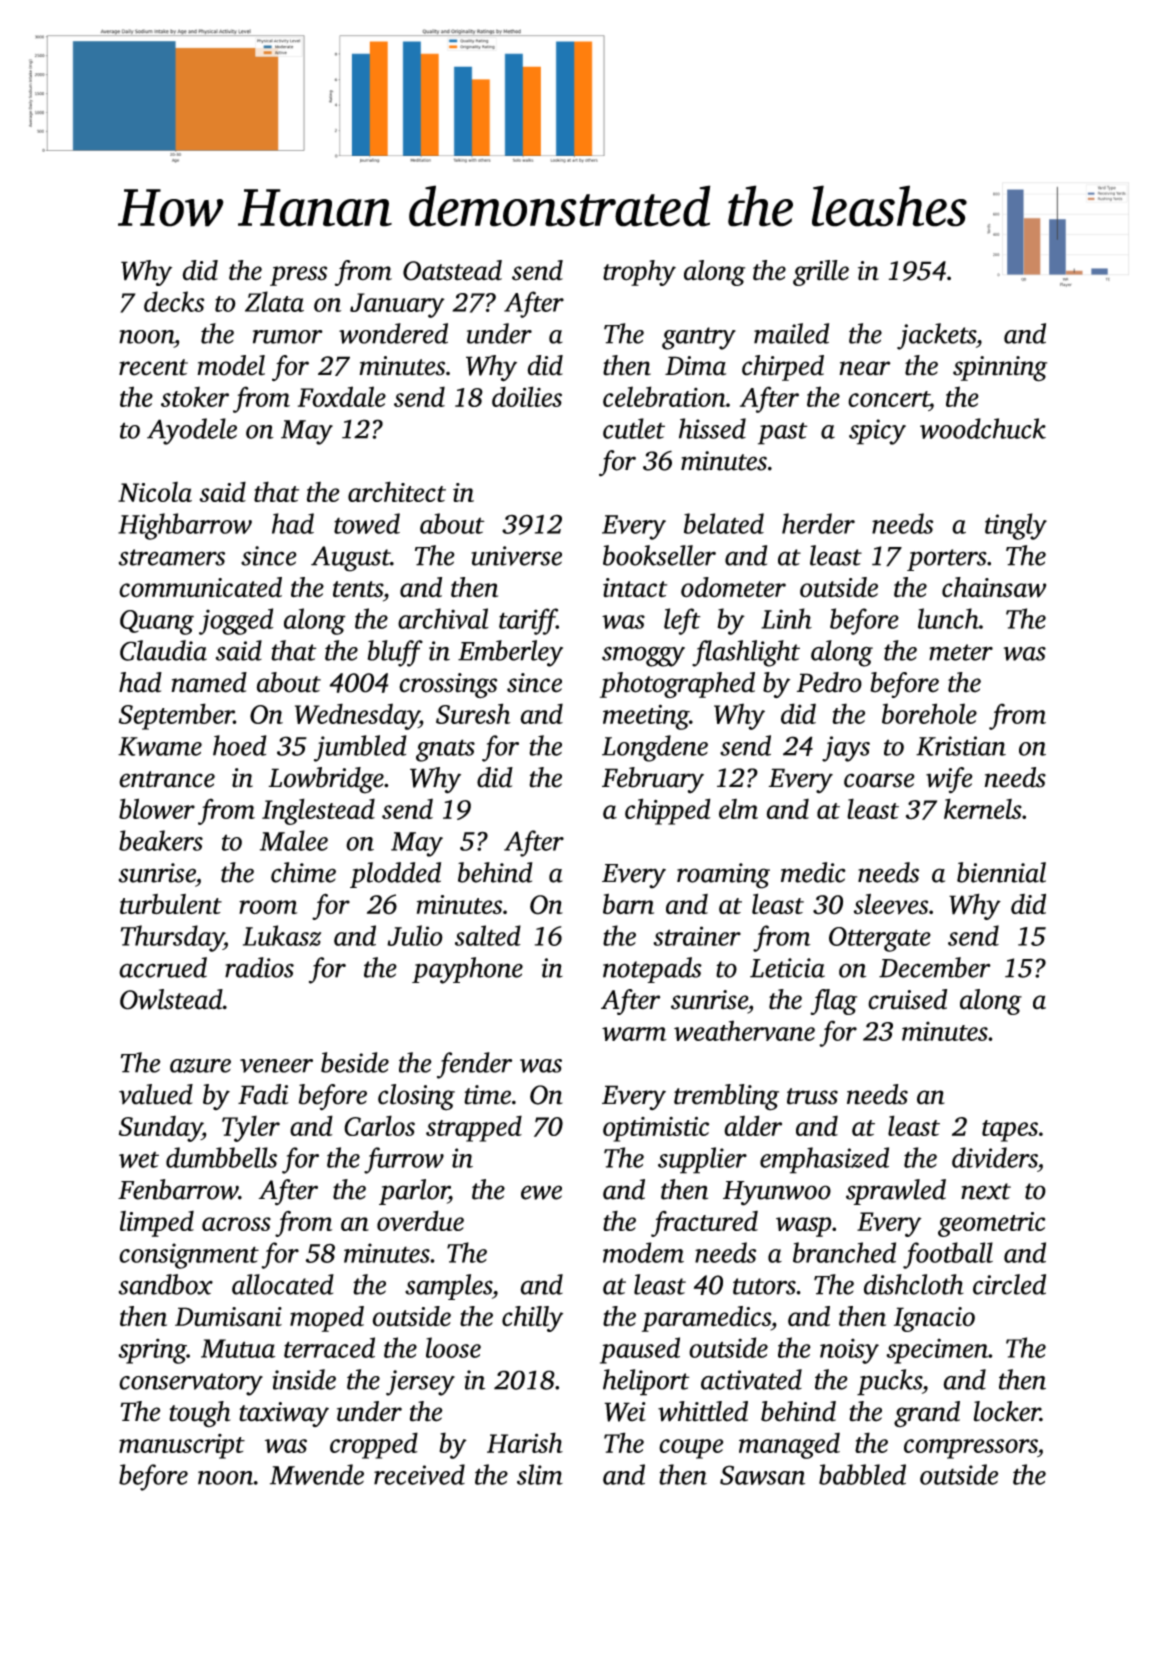 The image size is (1165, 1654). I want to click on belated, so click(724, 523).
